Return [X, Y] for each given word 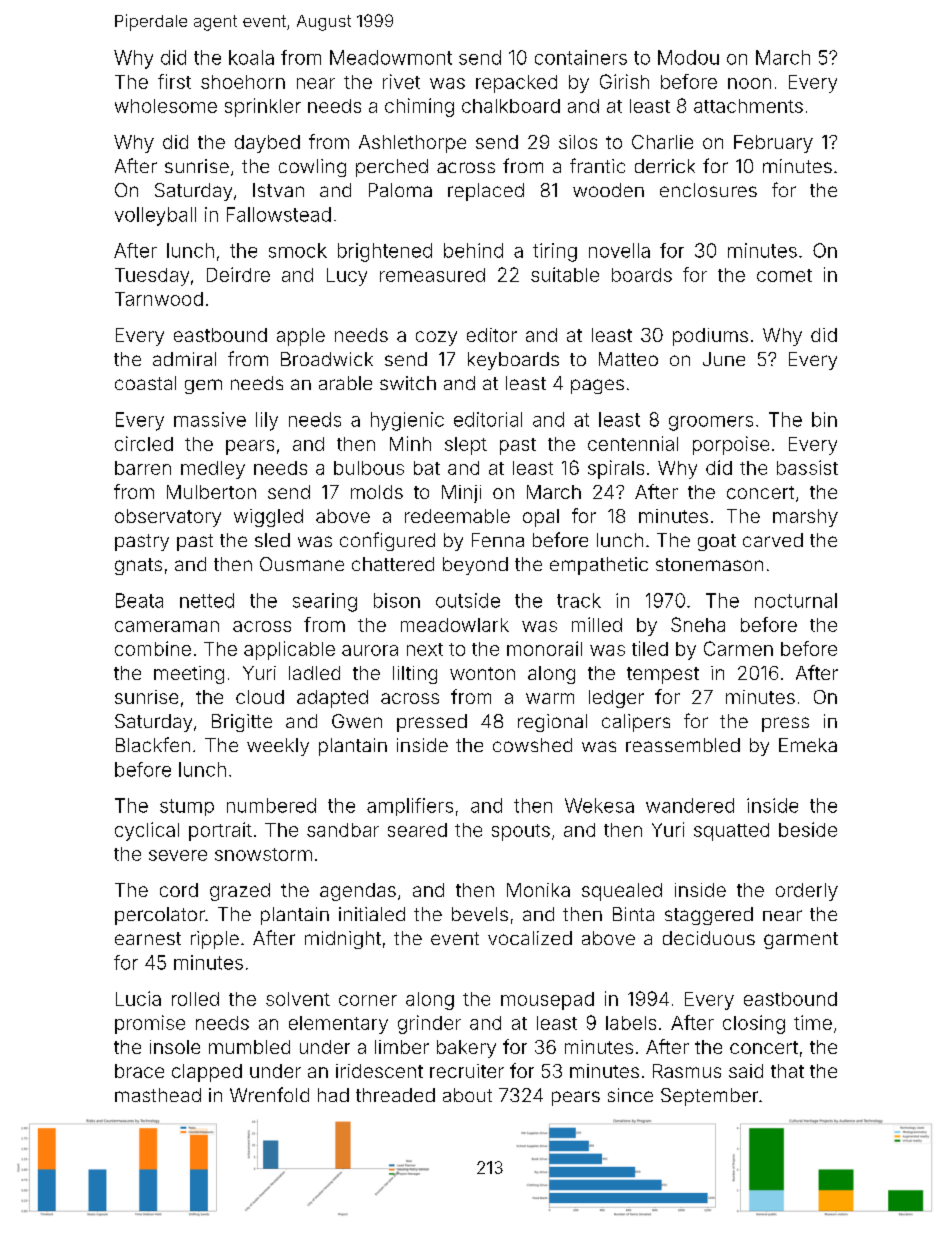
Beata [139, 600]
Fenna [498, 540]
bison [397, 600]
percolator [160, 916]
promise [150, 1024]
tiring [555, 252]
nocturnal [796, 600]
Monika [538, 890]
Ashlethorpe [412, 144]
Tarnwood [159, 299]
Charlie [662, 142]
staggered [709, 916]
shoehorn [243, 82]
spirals [616, 469]
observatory [168, 518]
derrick [665, 166]
